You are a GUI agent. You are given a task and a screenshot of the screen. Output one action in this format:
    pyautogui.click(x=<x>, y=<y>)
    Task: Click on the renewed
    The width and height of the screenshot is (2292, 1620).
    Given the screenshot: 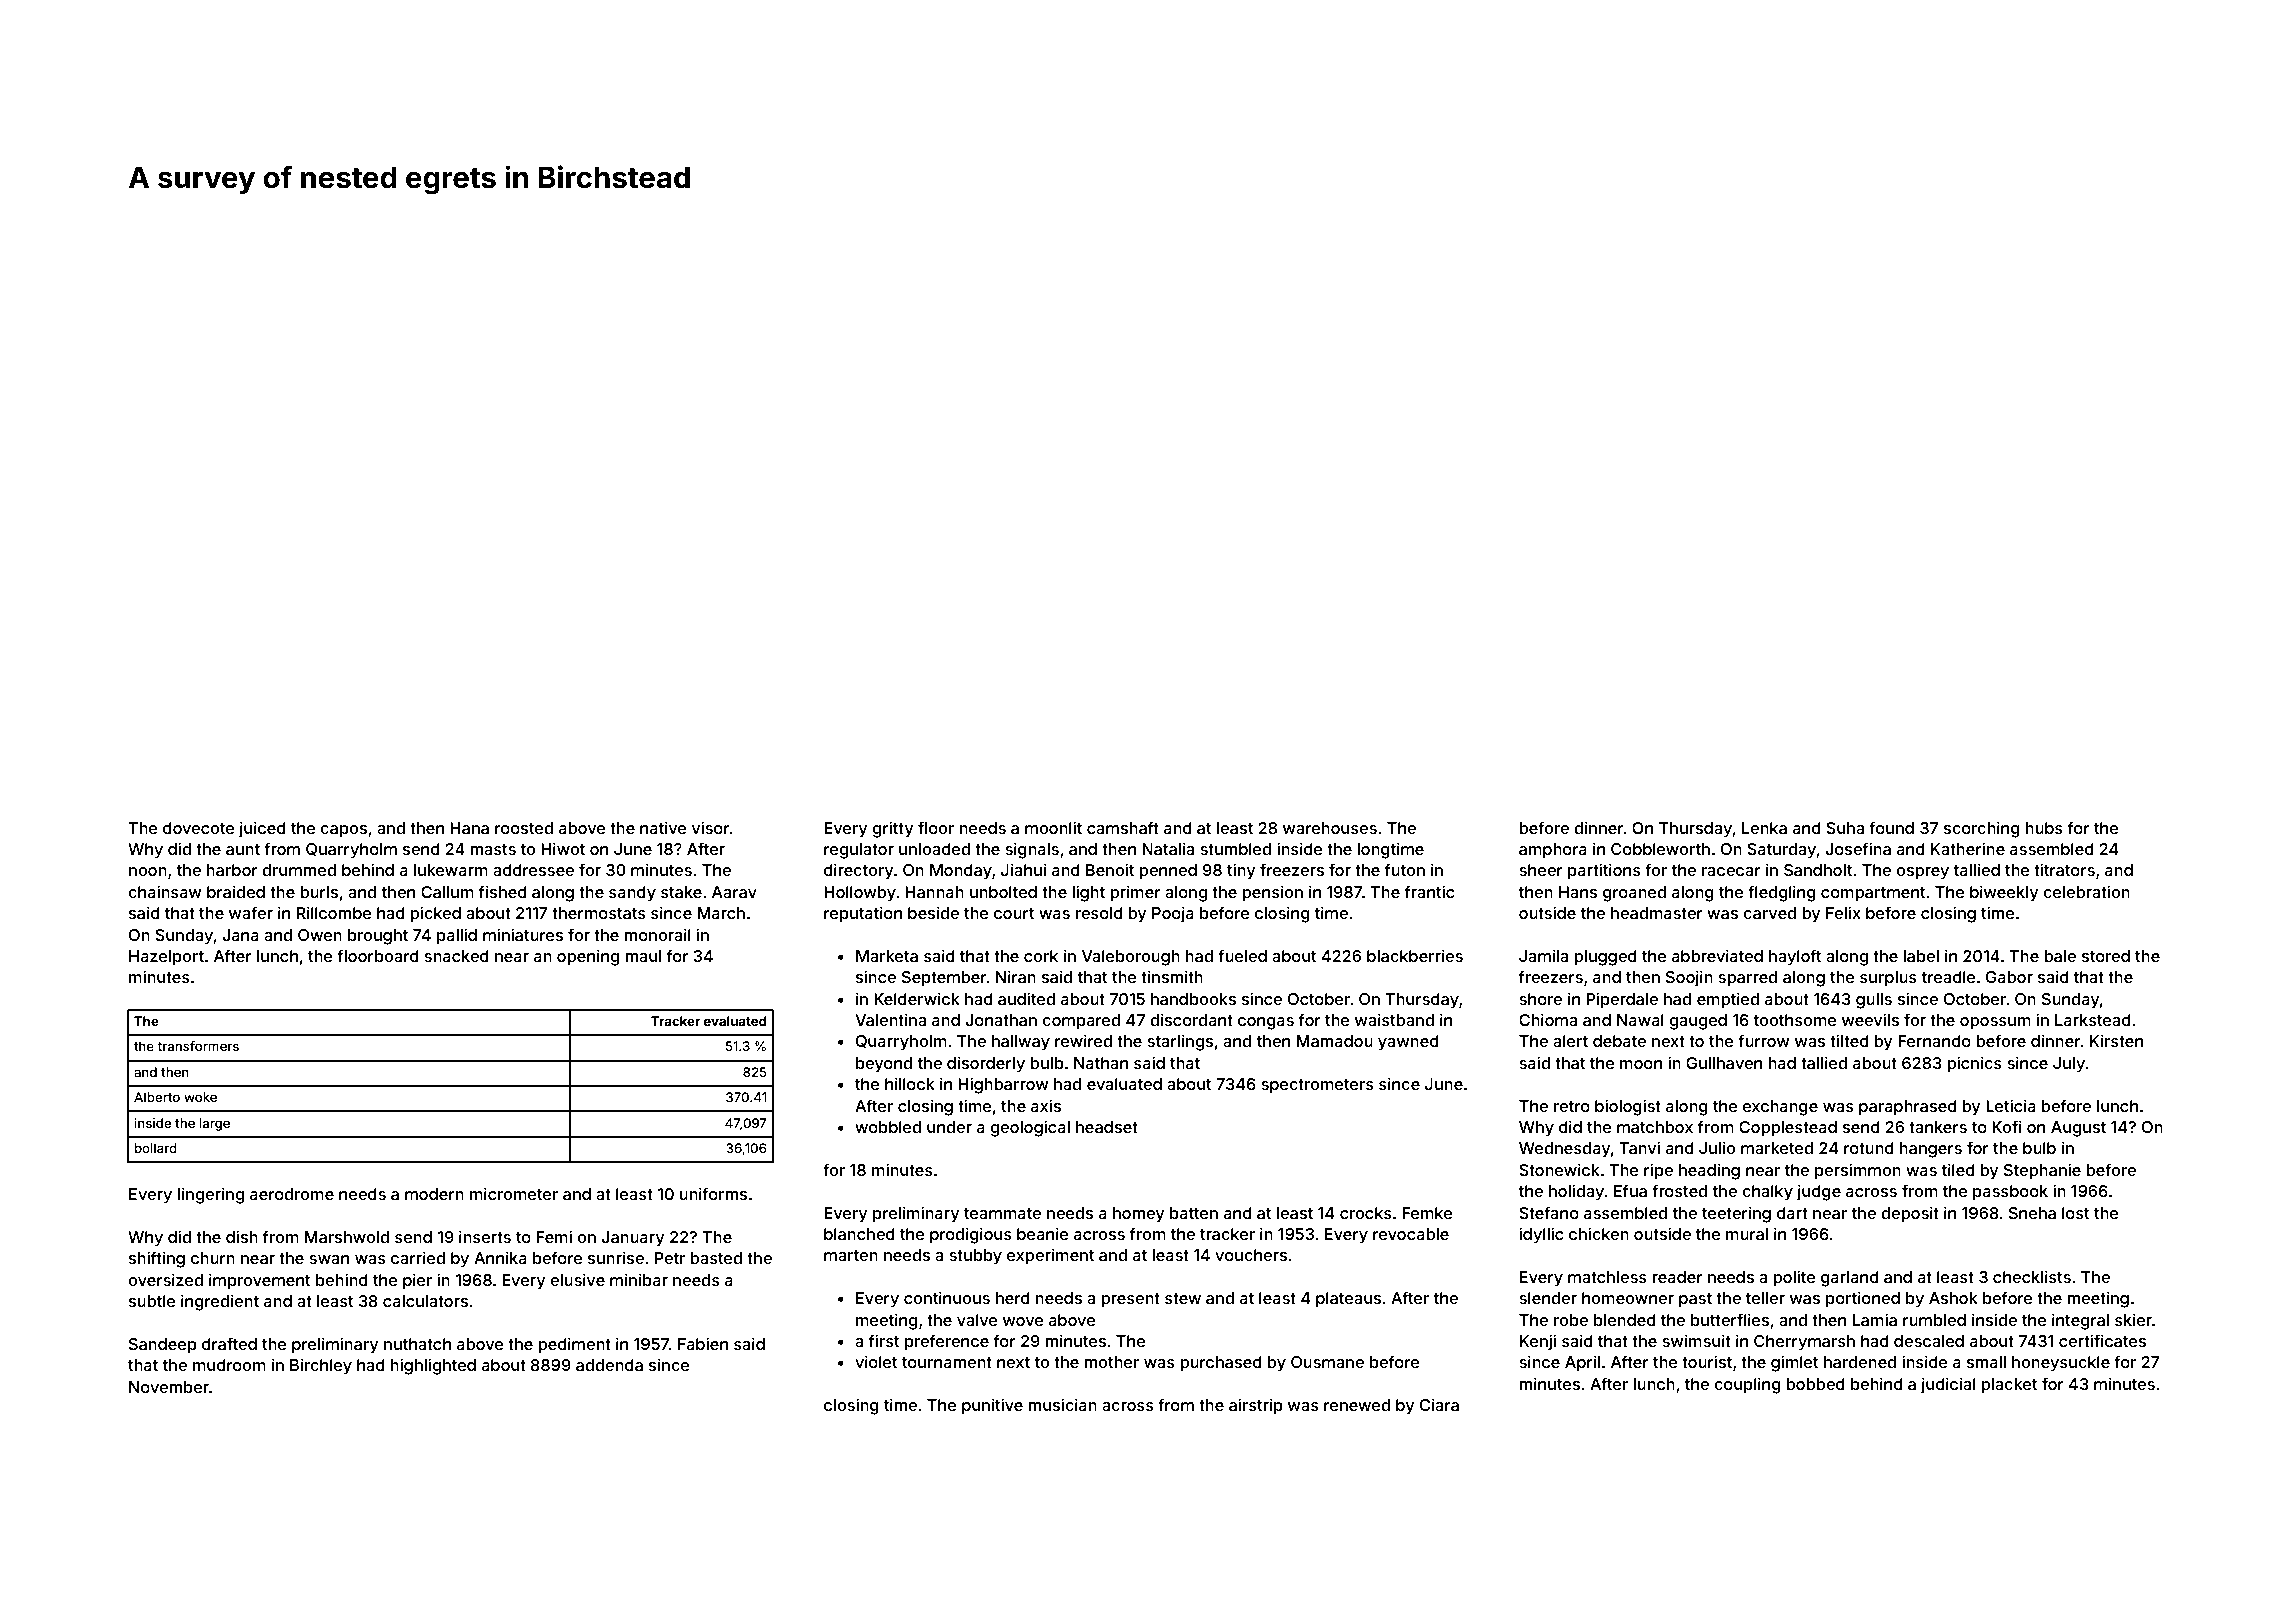 What is the action you would take?
    pyautogui.click(x=1357, y=1405)
